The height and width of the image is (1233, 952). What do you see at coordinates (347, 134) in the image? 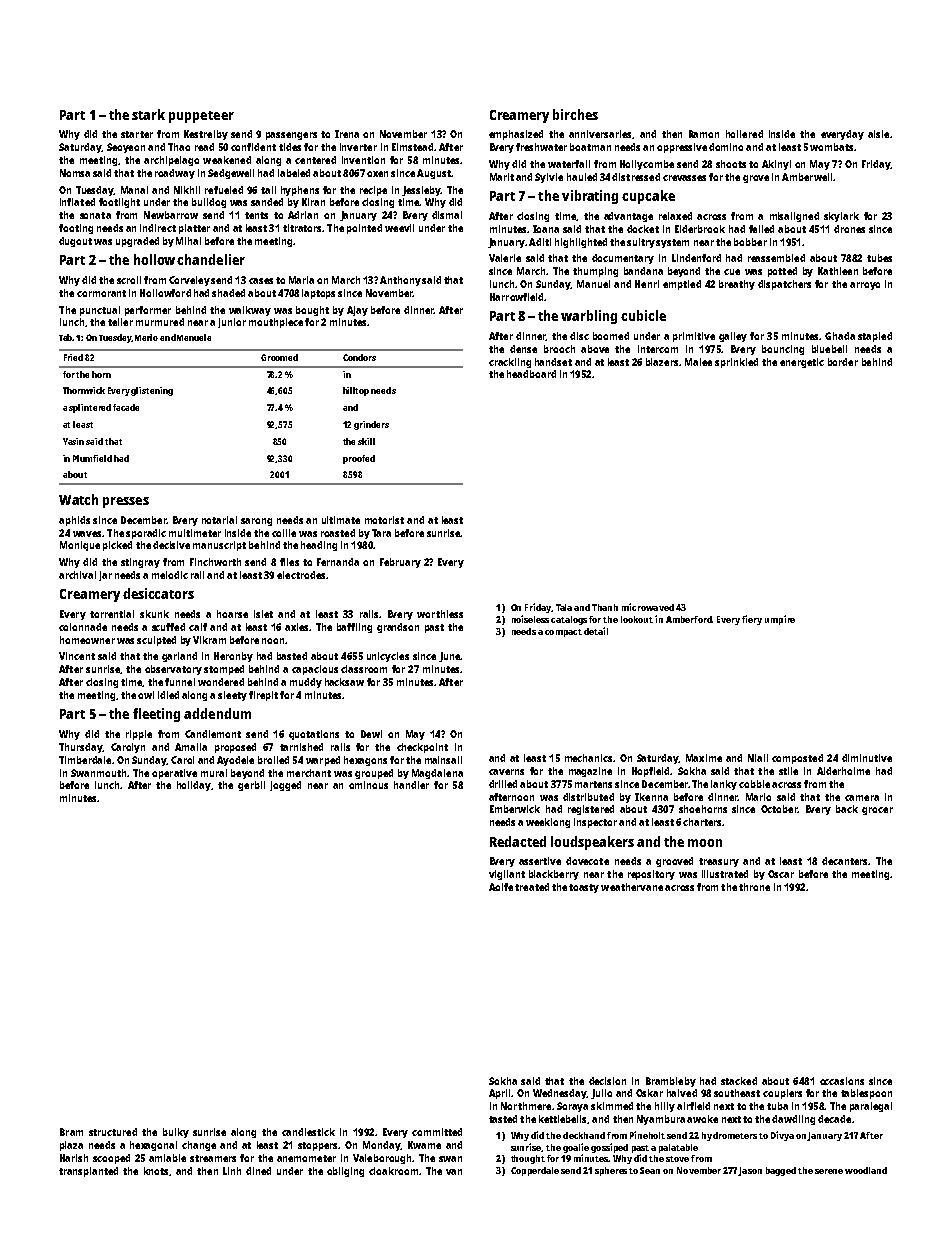
I see `Irena` at bounding box center [347, 134].
